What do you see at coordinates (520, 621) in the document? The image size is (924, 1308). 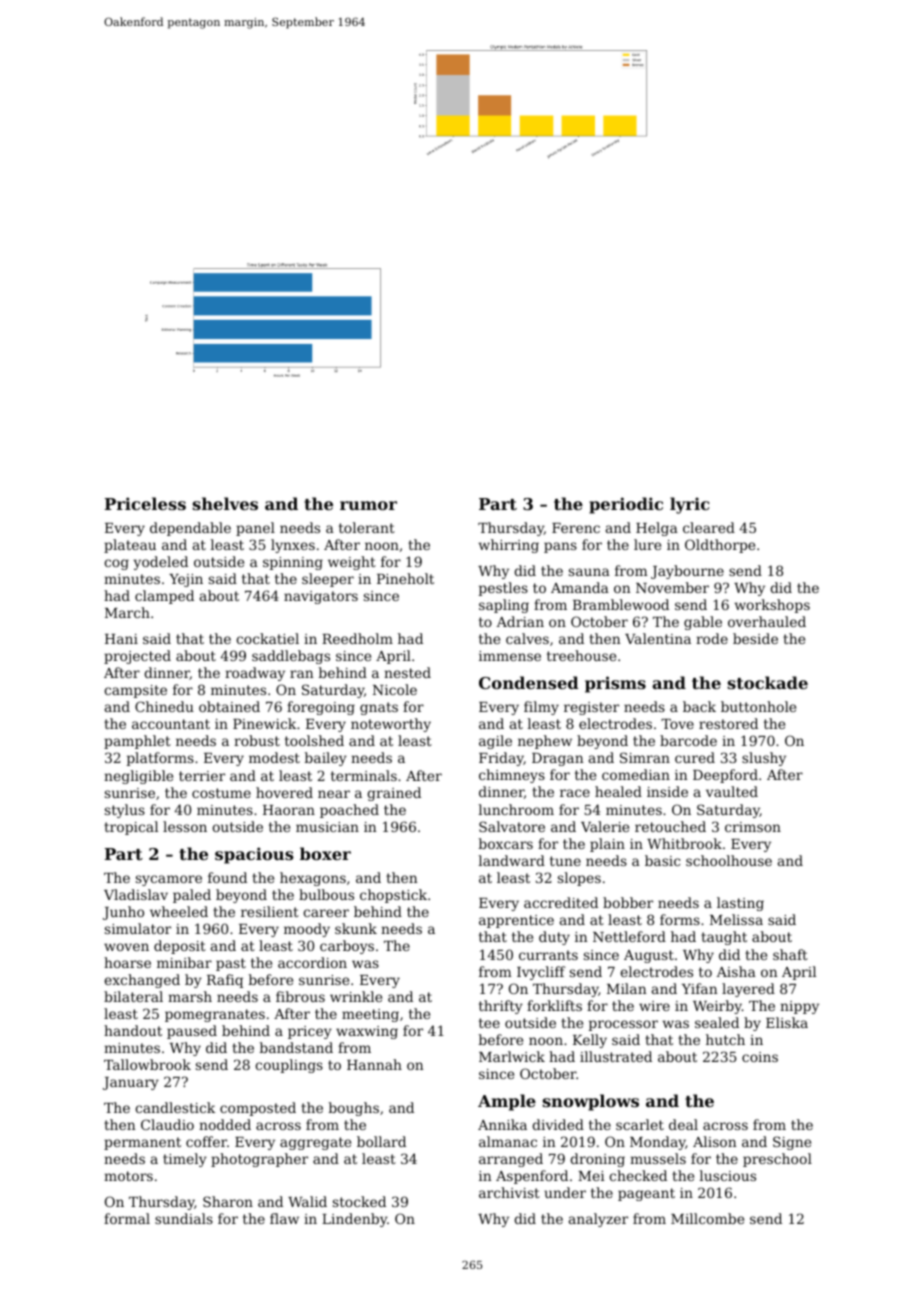 I see `Adrian` at bounding box center [520, 621].
